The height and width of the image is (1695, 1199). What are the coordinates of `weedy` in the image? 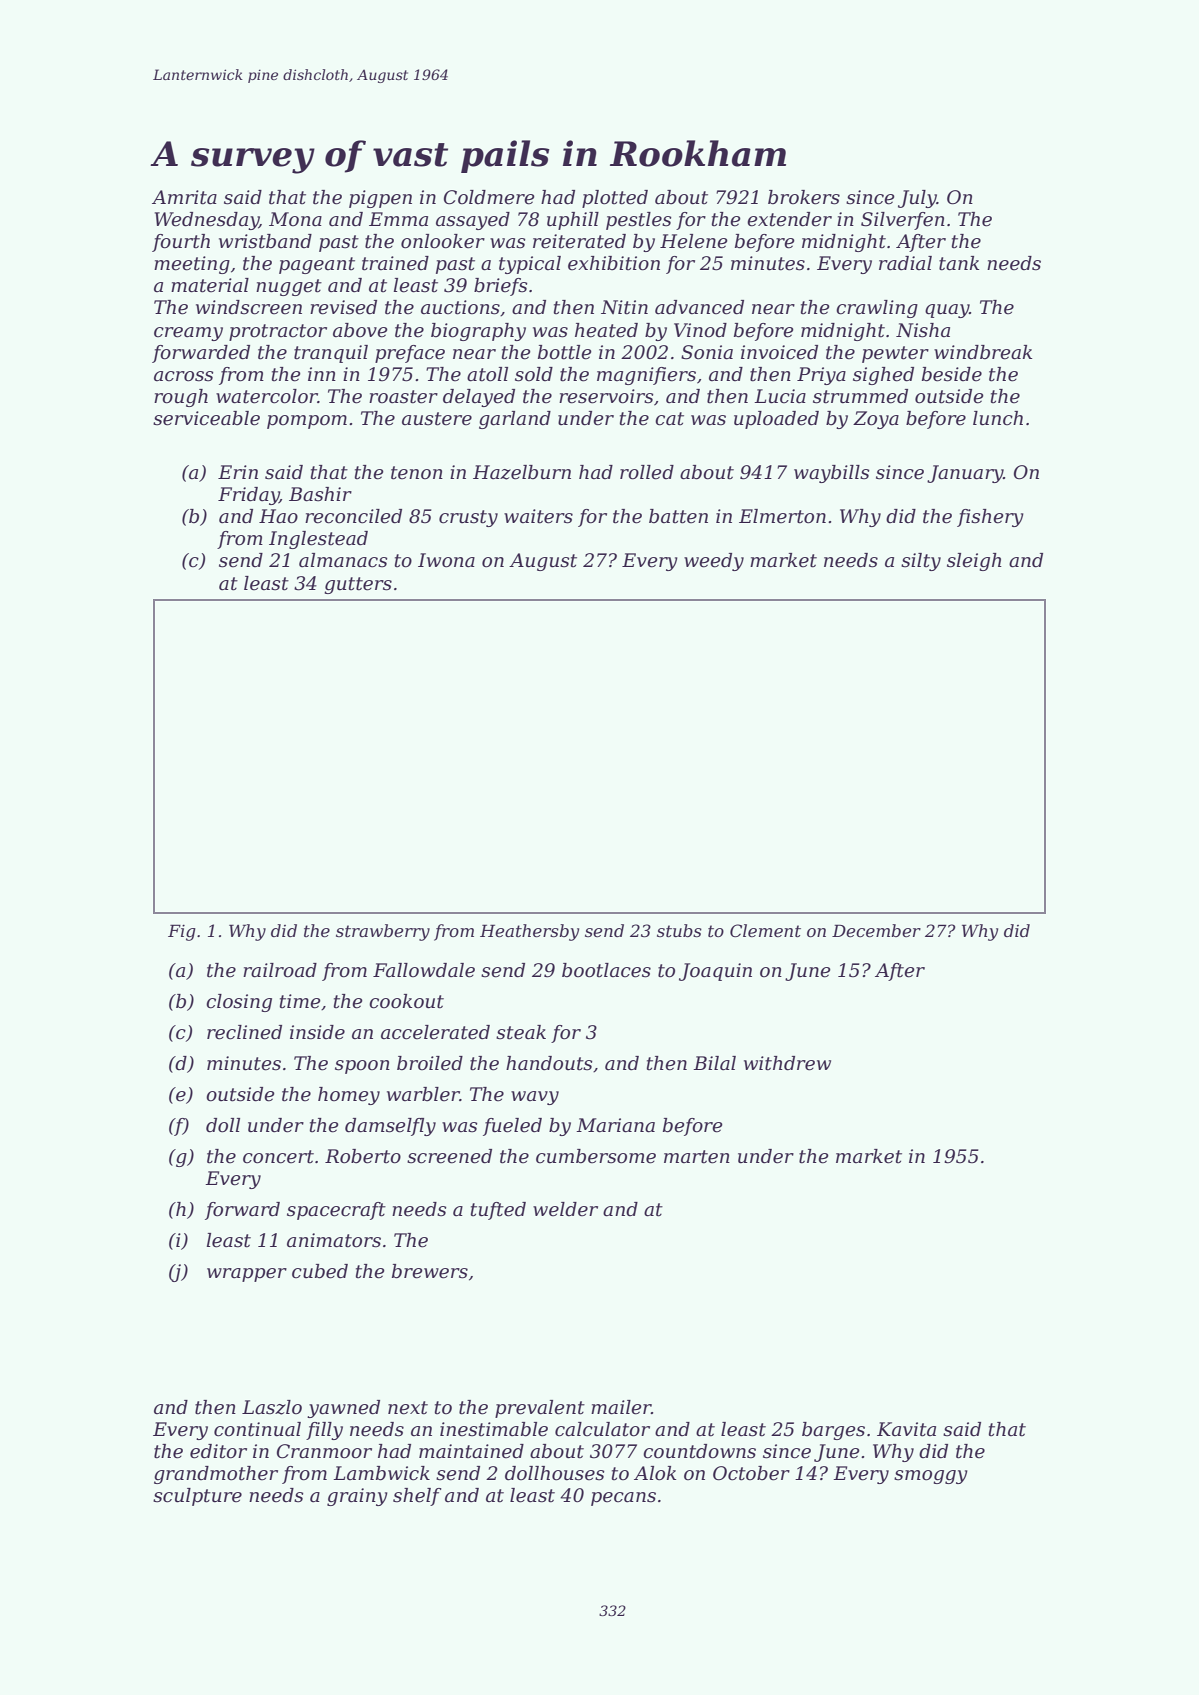 It's located at (714, 562).
